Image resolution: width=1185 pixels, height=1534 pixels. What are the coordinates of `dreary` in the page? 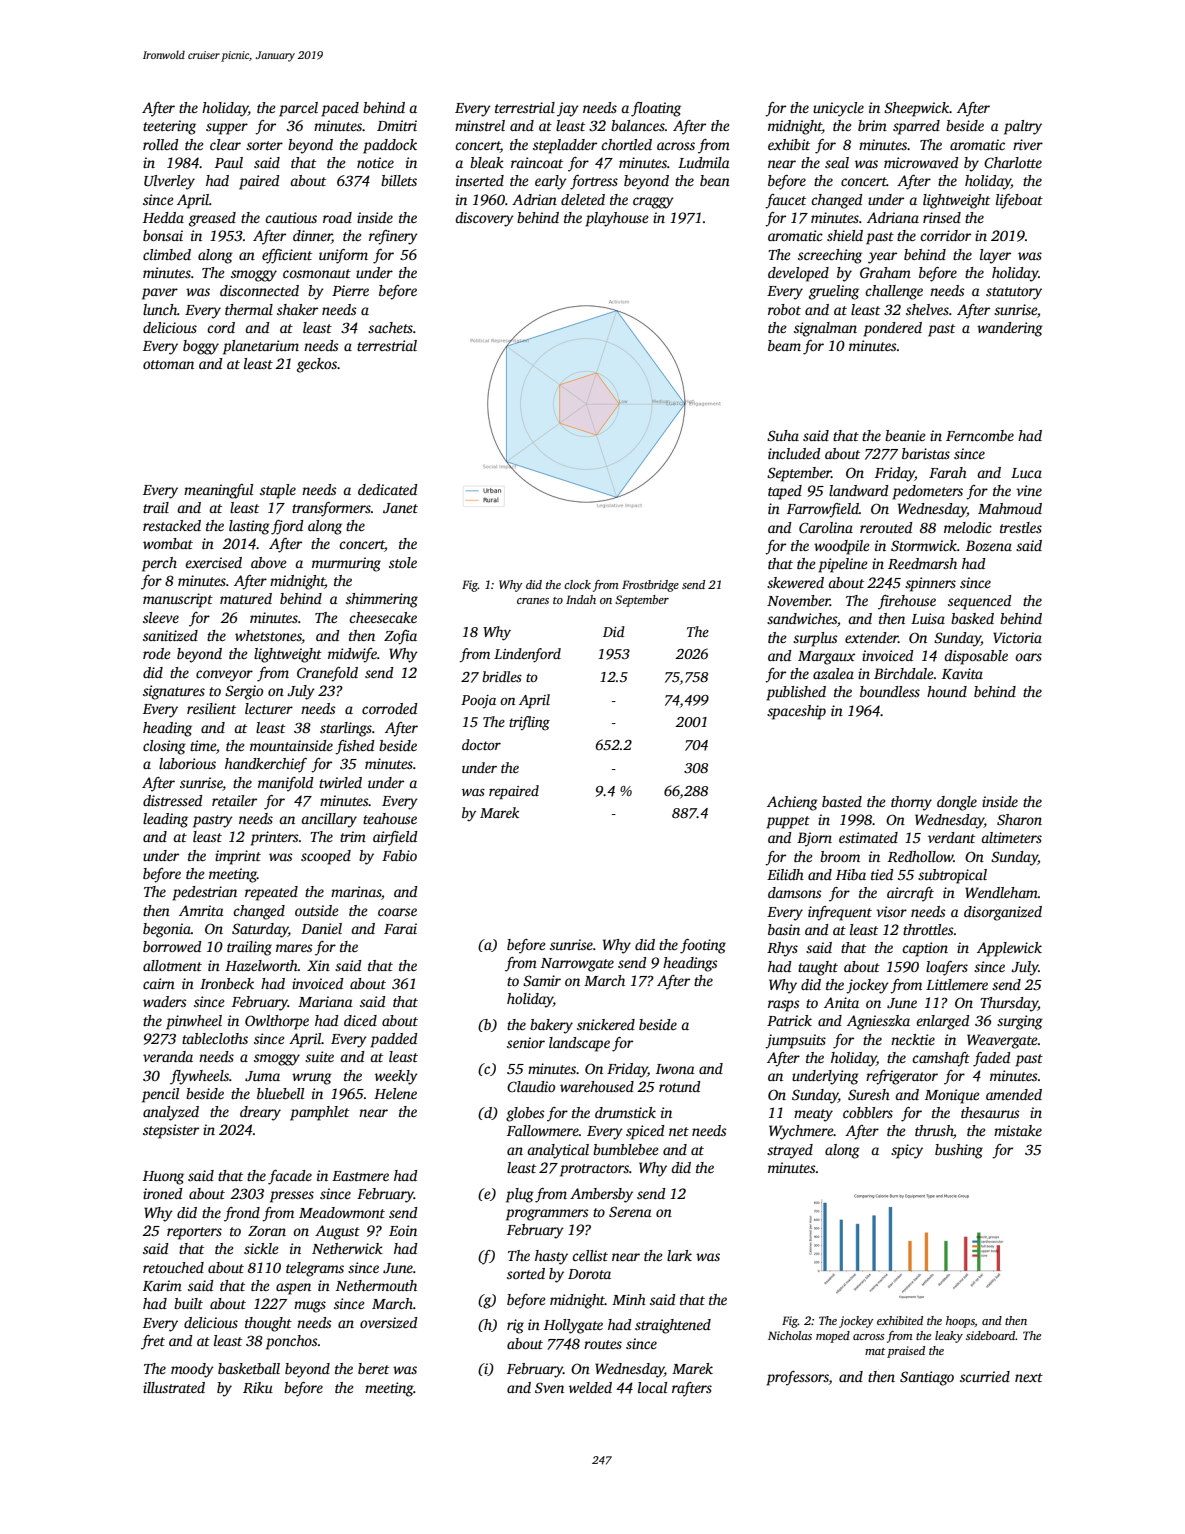 It's located at (260, 1113).
